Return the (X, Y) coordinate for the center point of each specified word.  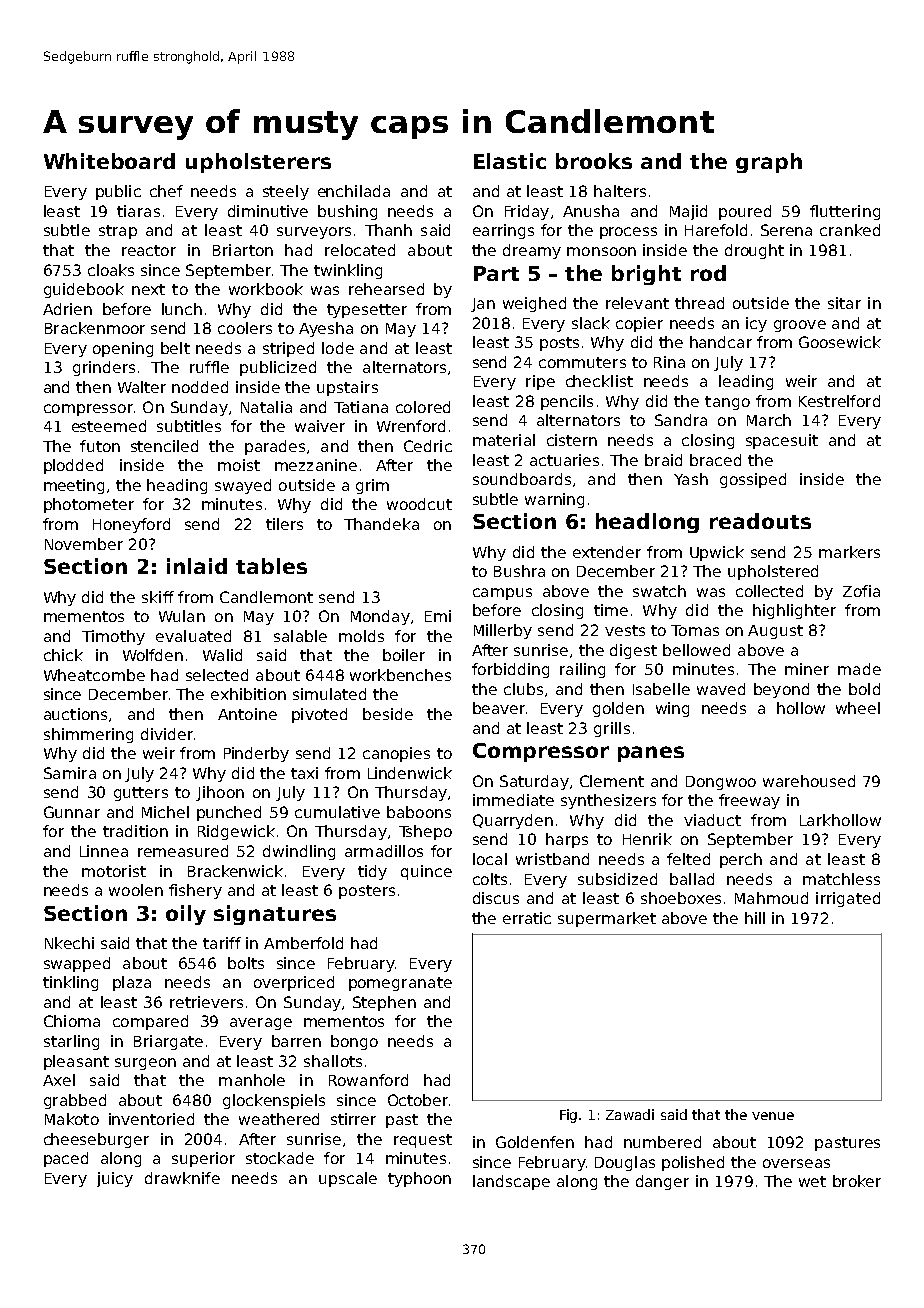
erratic (527, 918)
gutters (141, 794)
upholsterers (258, 163)
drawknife (182, 1178)
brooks (594, 161)
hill (755, 918)
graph (769, 163)
